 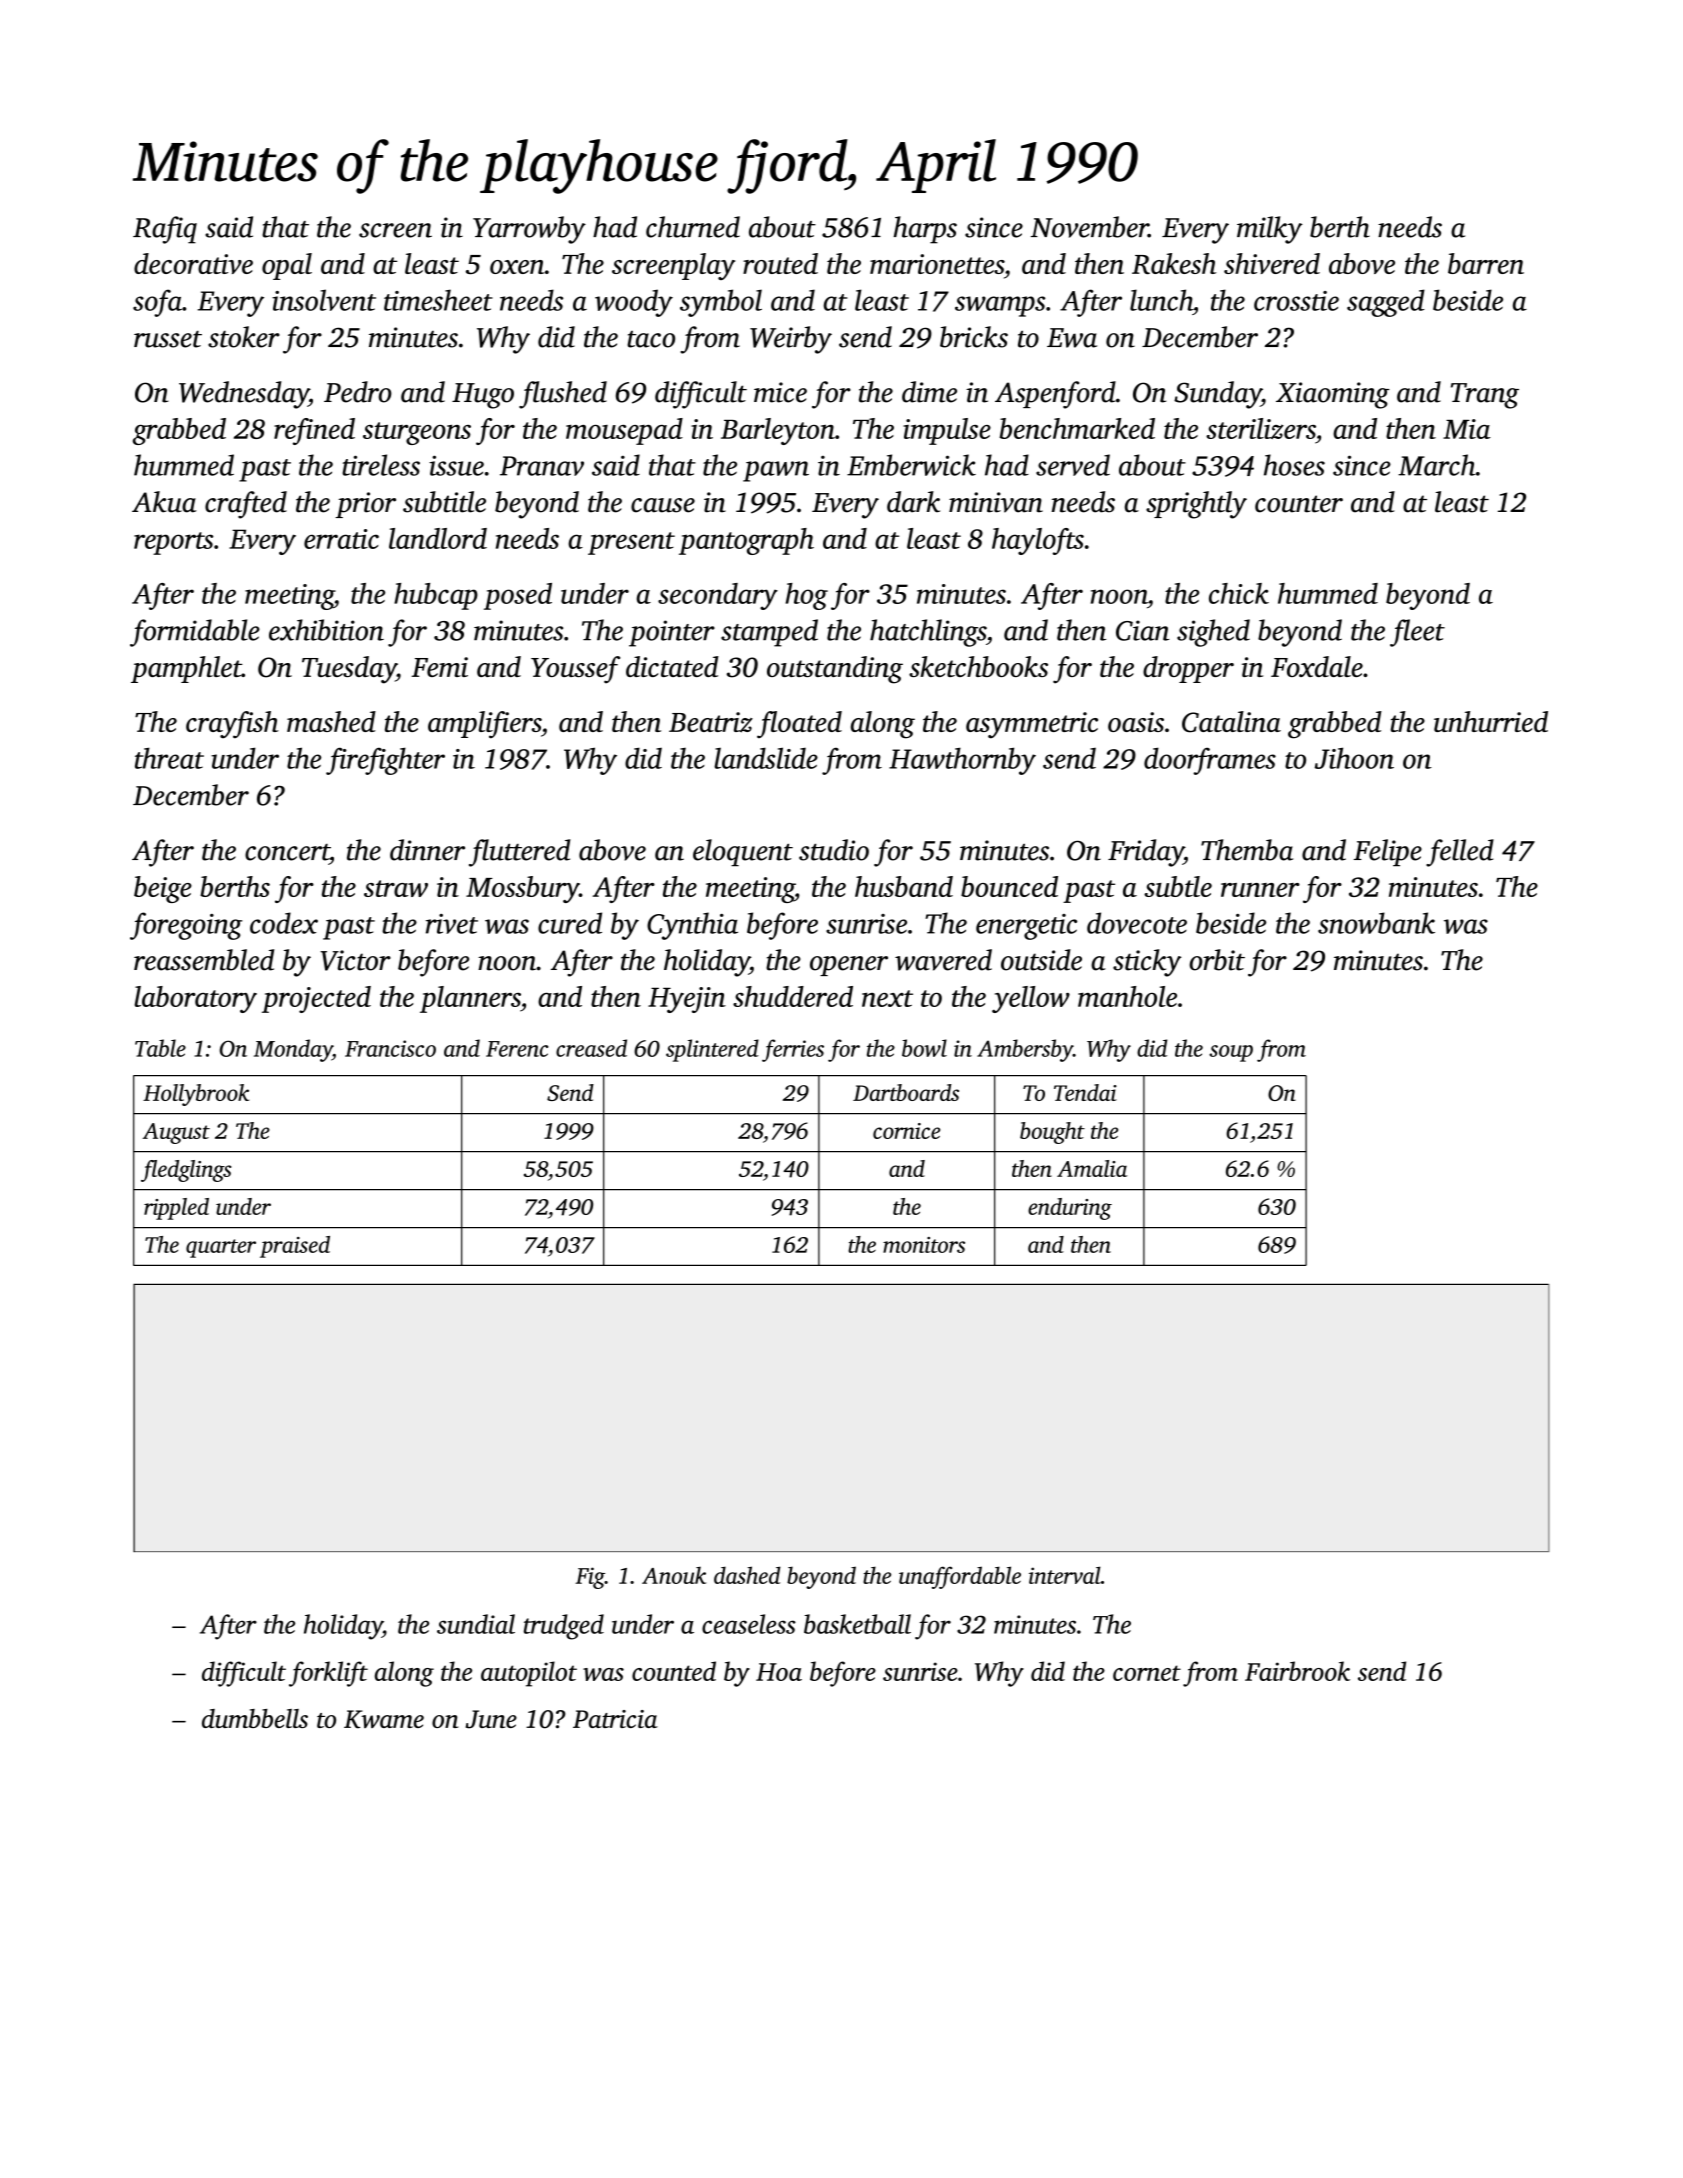 What do you see at coordinates (1147, 1673) in the screenshot?
I see `cornet` at bounding box center [1147, 1673].
